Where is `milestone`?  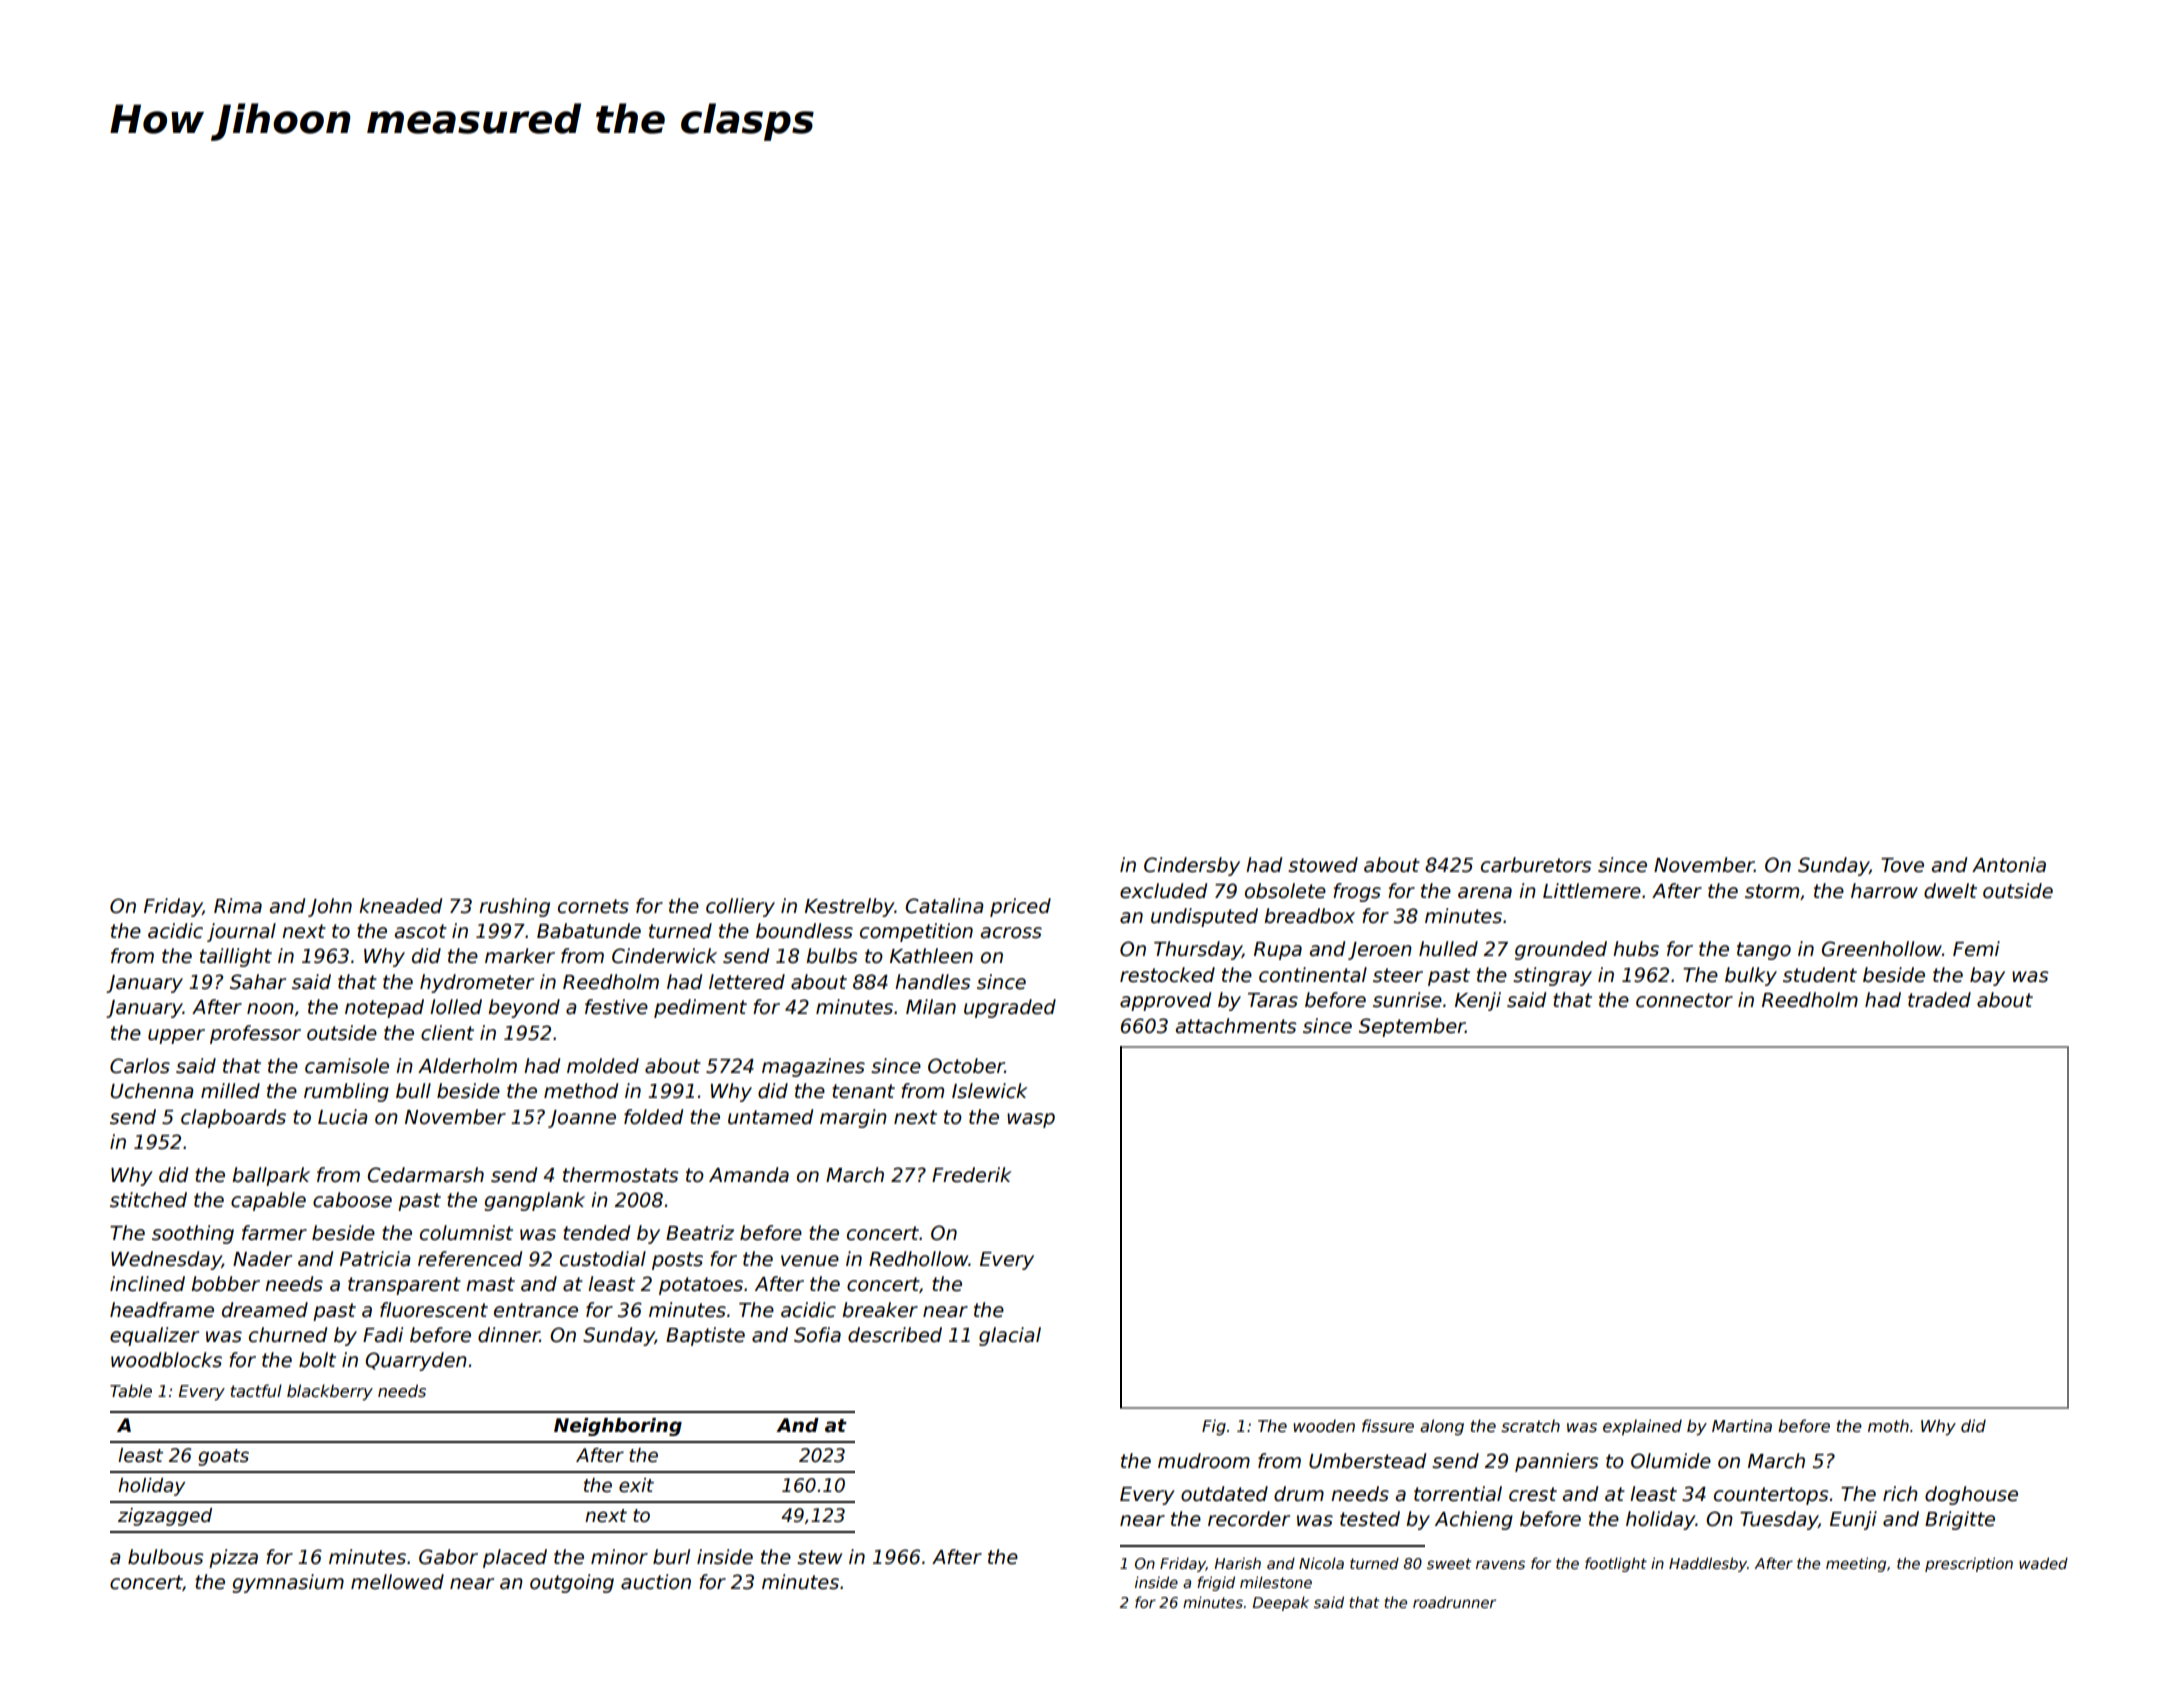 milestone is located at coordinates (1276, 1582).
